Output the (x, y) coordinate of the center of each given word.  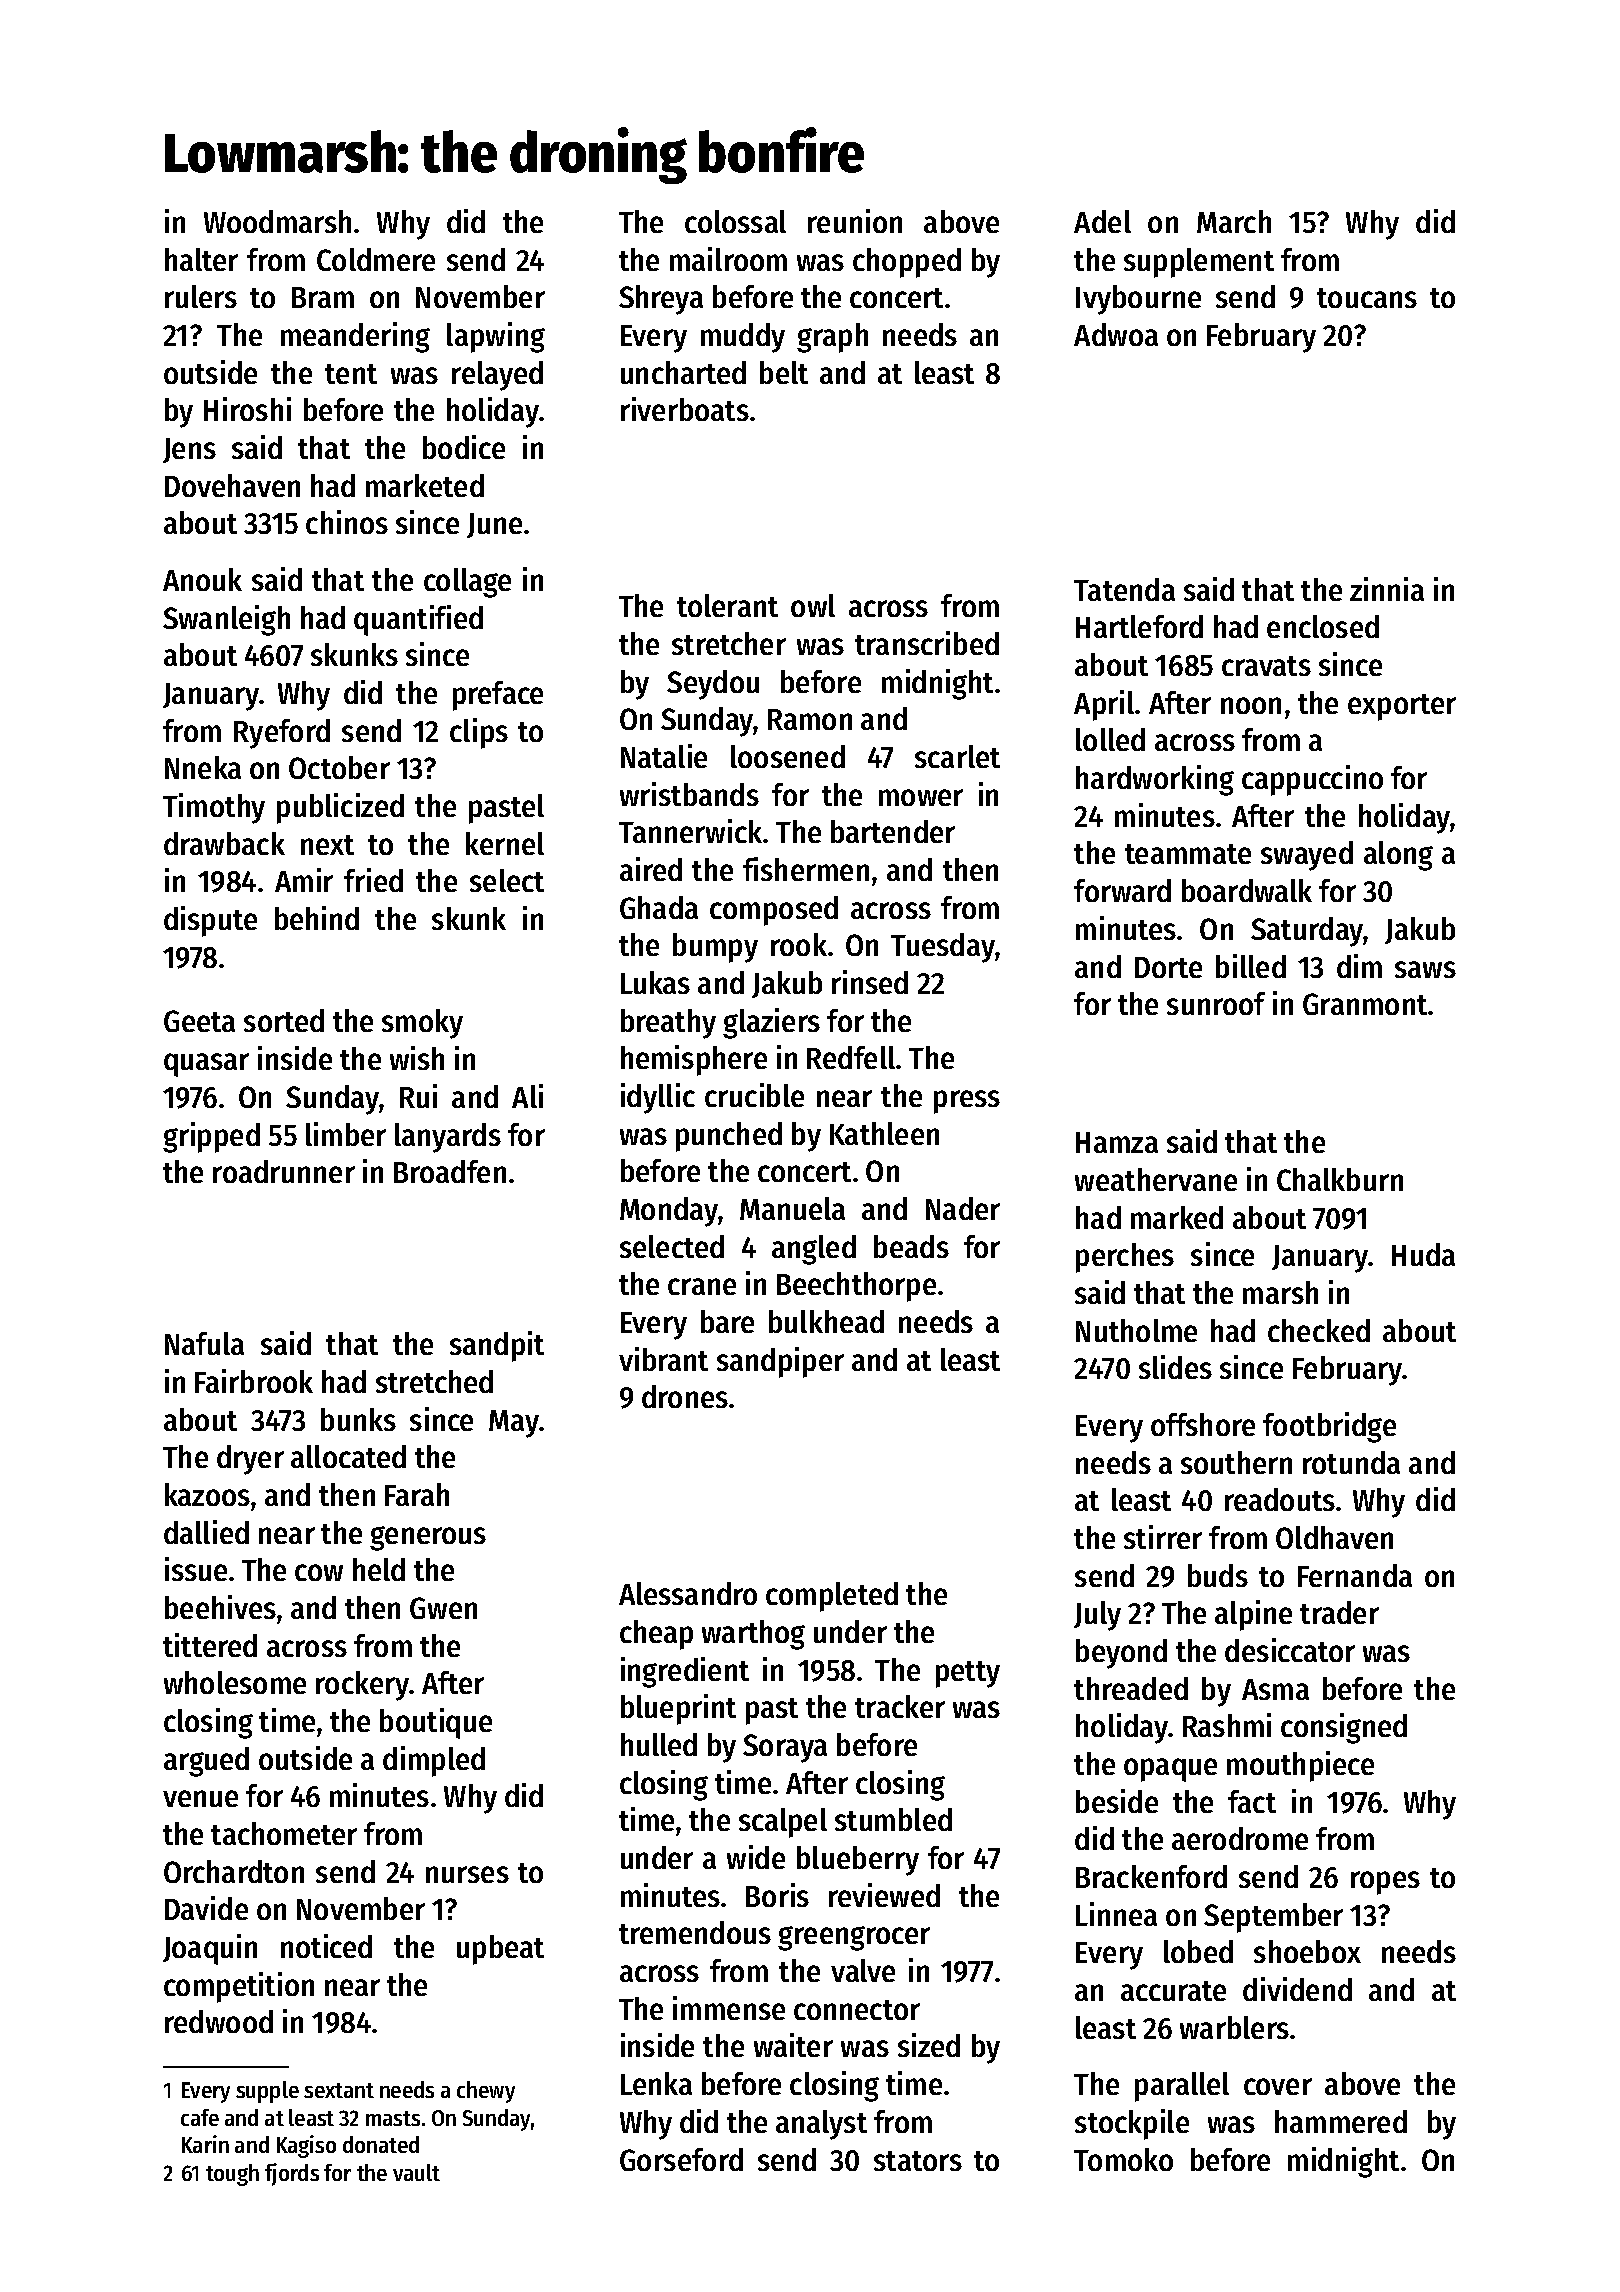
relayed (497, 376)
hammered (1341, 2121)
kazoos (207, 1494)
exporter (1402, 707)
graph (832, 338)
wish (417, 1058)
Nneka (203, 767)
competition (239, 1987)
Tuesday (943, 948)
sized (929, 2045)
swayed (1307, 856)
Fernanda (1355, 1575)
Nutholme (1136, 1330)
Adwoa (1116, 334)
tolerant (727, 605)
